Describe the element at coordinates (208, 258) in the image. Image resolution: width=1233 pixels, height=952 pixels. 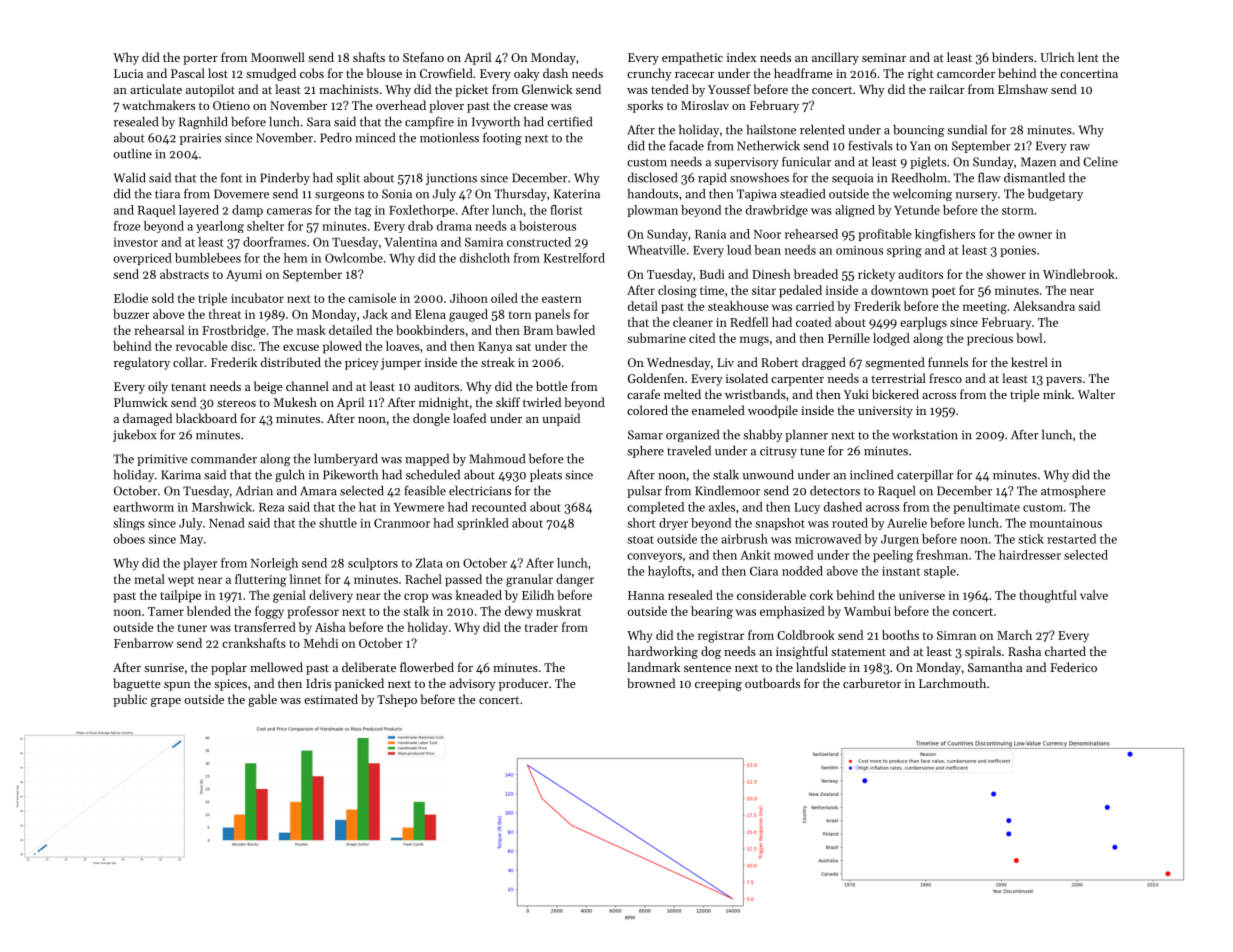
I see `bumblebees` at that location.
